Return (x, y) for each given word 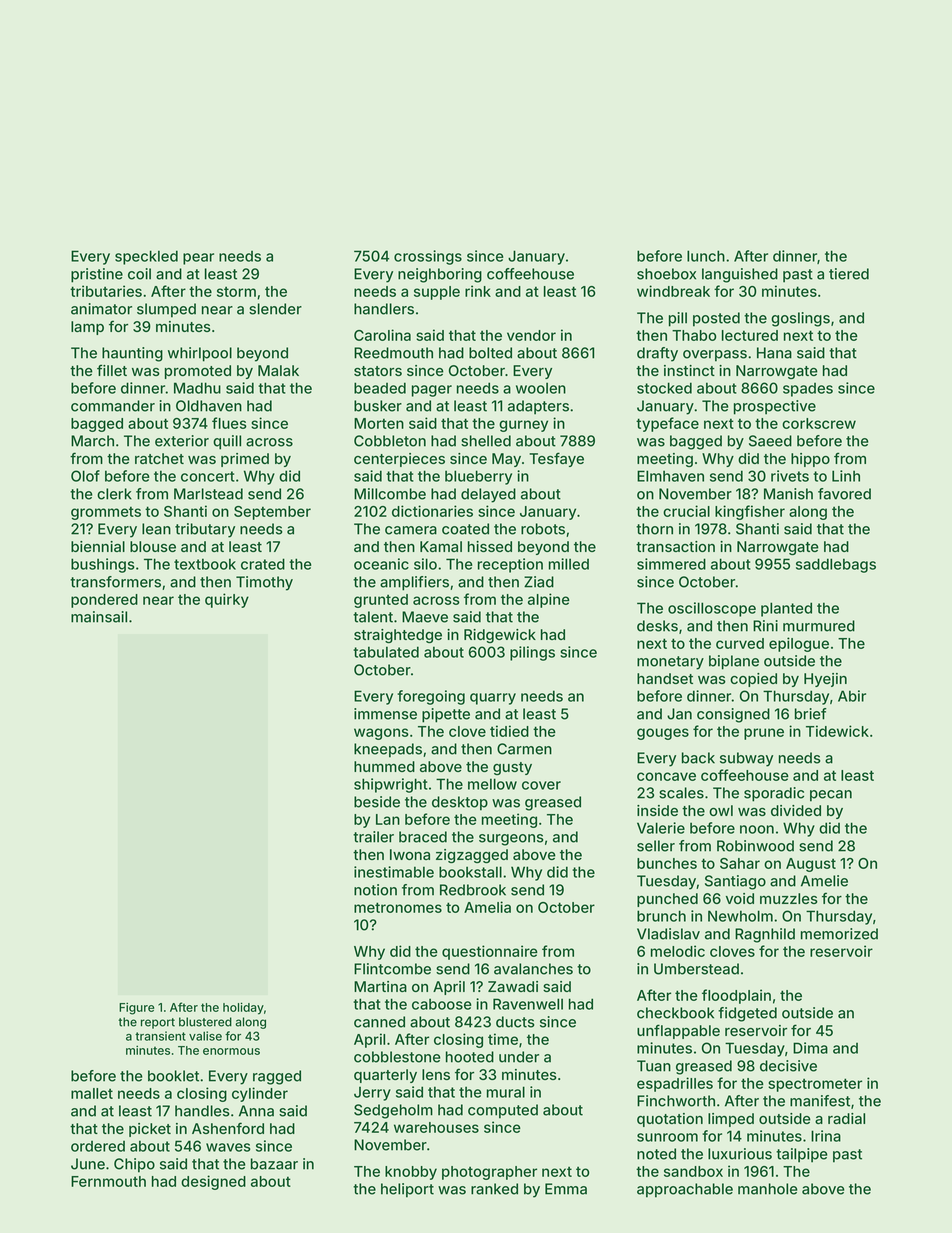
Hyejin (825, 680)
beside (377, 802)
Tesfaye (556, 459)
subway (746, 759)
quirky (227, 600)
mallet (92, 1093)
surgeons (511, 840)
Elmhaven (670, 476)
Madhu (197, 388)
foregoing (431, 697)
